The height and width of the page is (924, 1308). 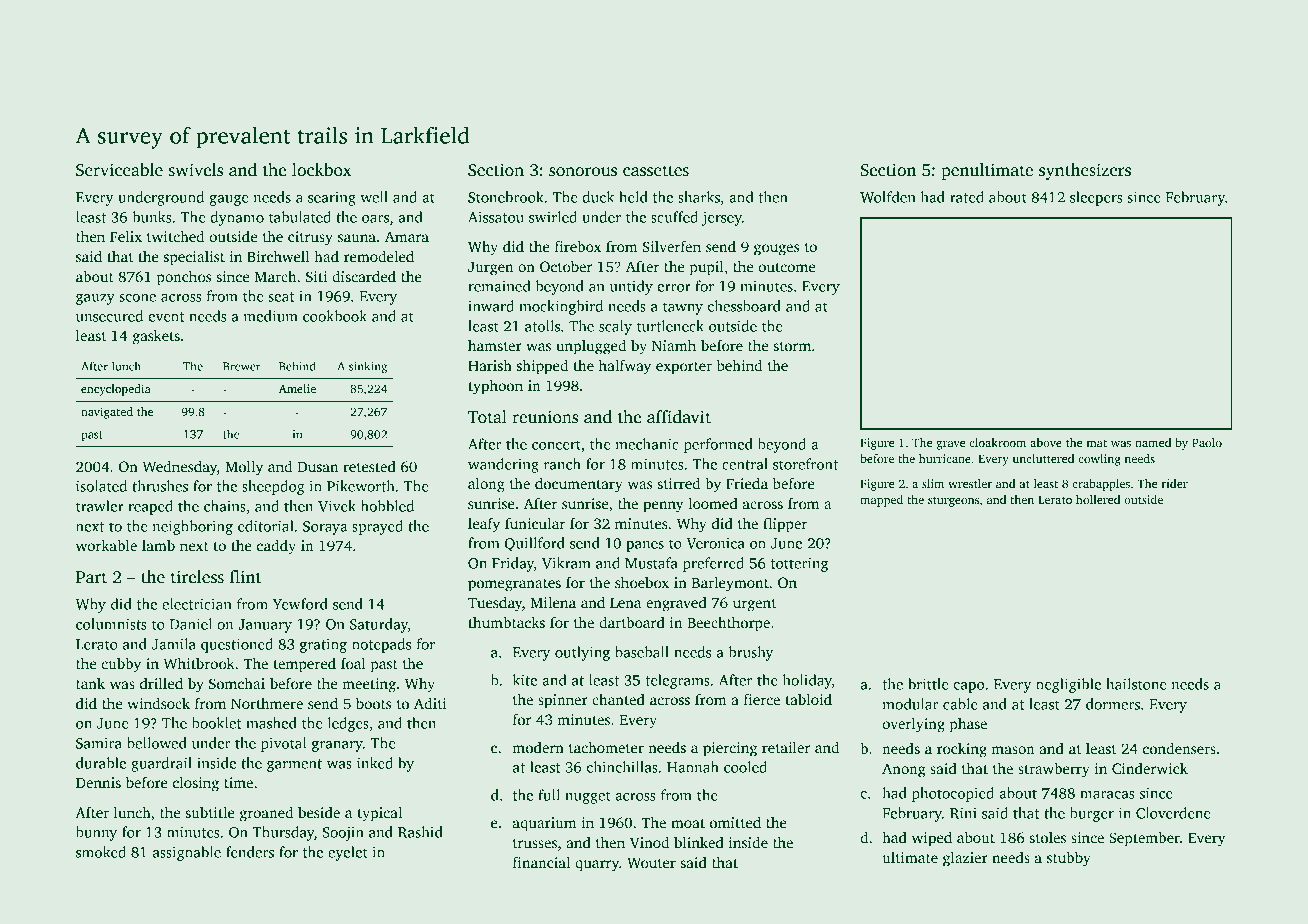 I want to click on sleepers, so click(x=1096, y=198).
